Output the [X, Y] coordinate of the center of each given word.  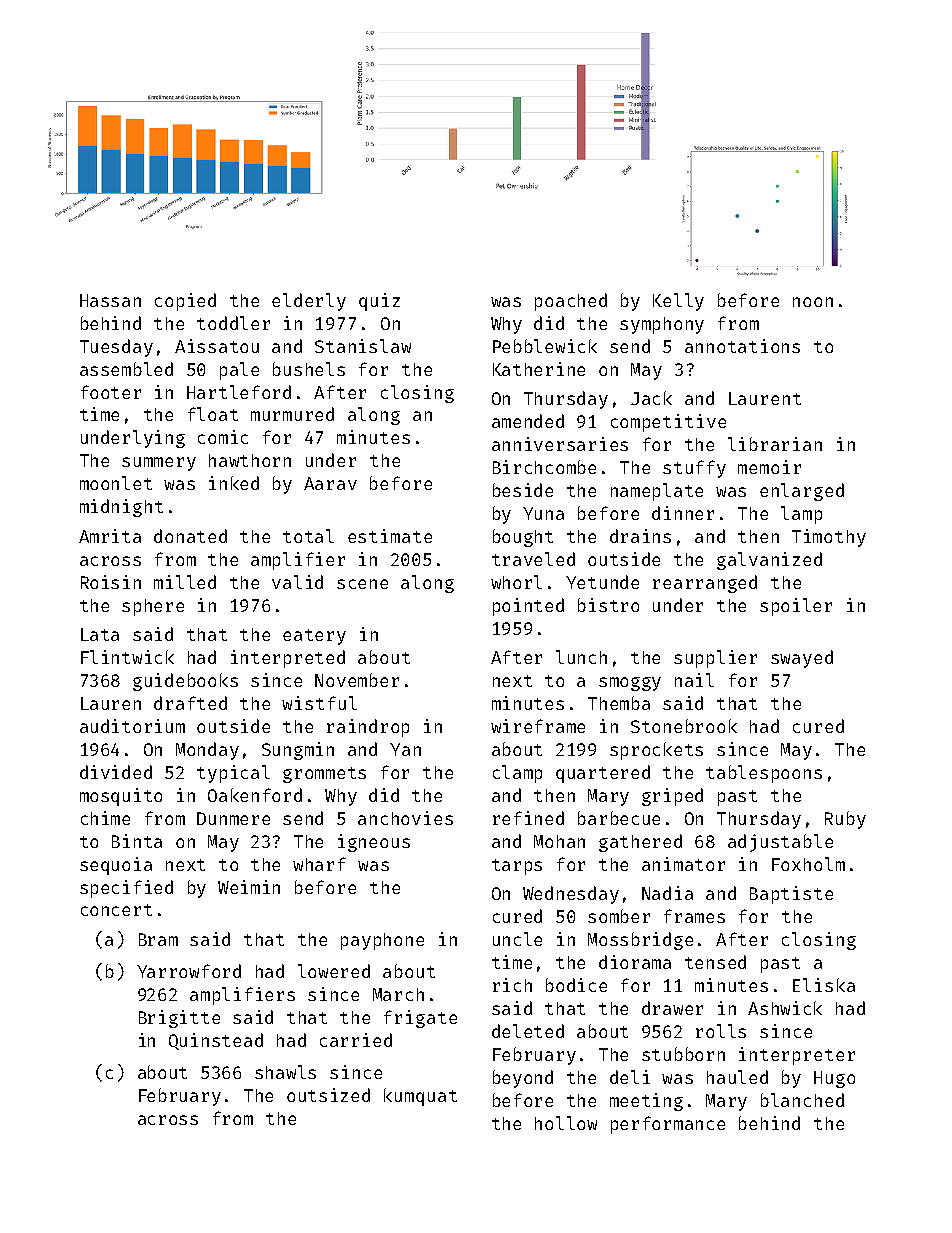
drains [640, 536]
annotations [742, 346]
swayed [802, 659]
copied [185, 302]
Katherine [539, 369]
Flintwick [127, 657]
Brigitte [179, 1019]
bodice [576, 985]
